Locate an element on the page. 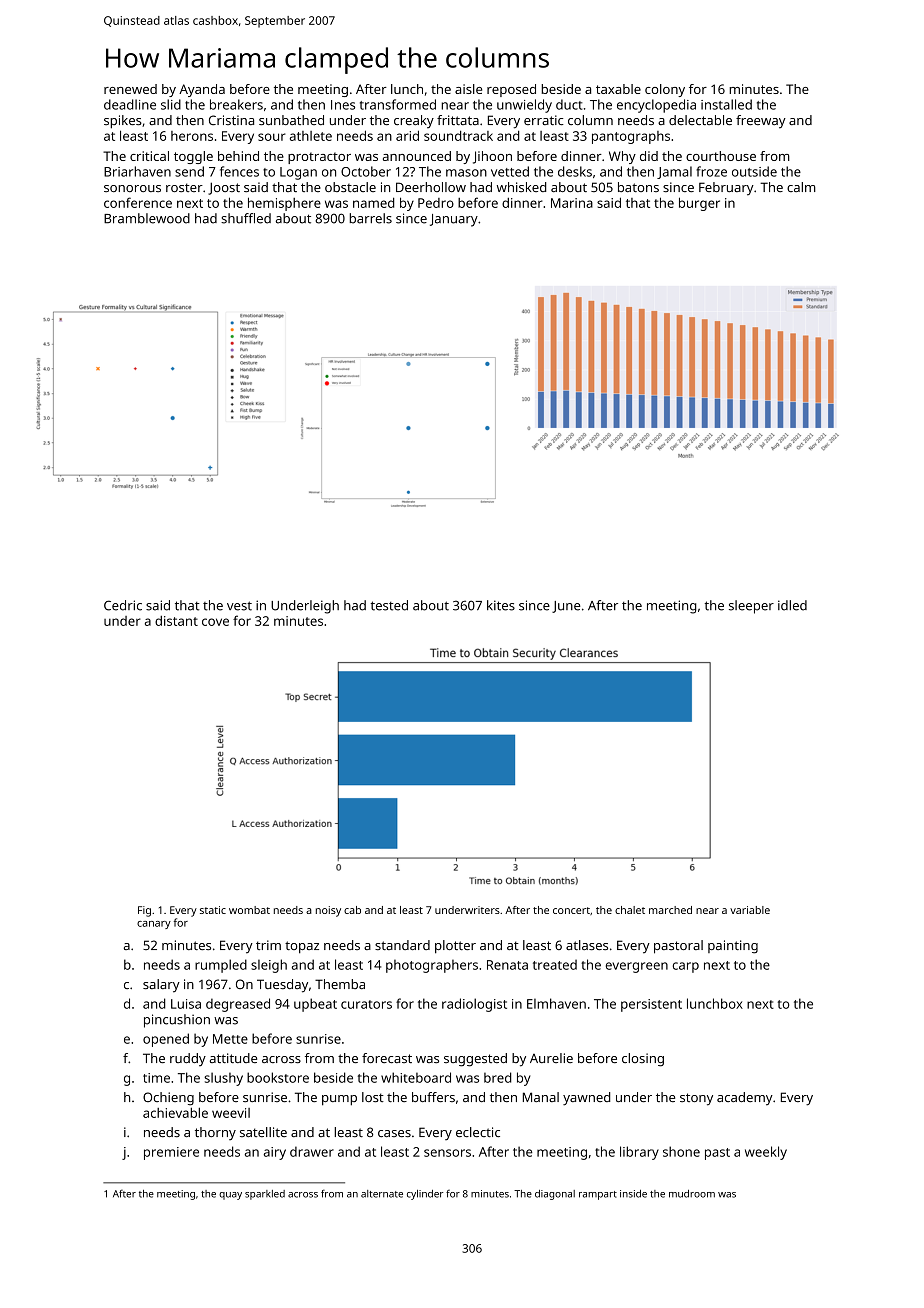 This page has width=924, height=1308. mason is located at coordinates (466, 173).
